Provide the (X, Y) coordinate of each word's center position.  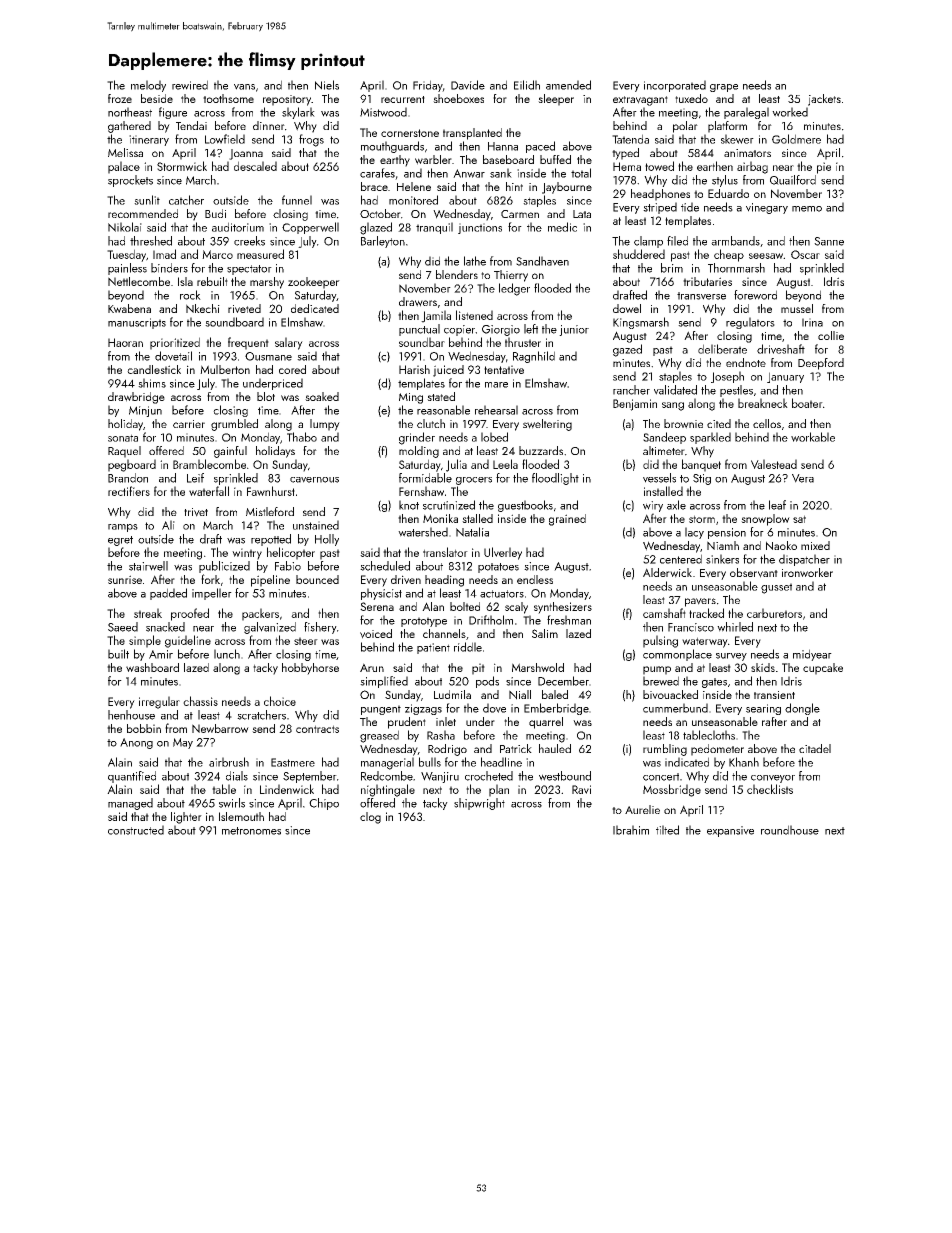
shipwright (479, 804)
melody (148, 86)
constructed (136, 830)
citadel (815, 748)
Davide (468, 85)
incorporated (675, 86)
